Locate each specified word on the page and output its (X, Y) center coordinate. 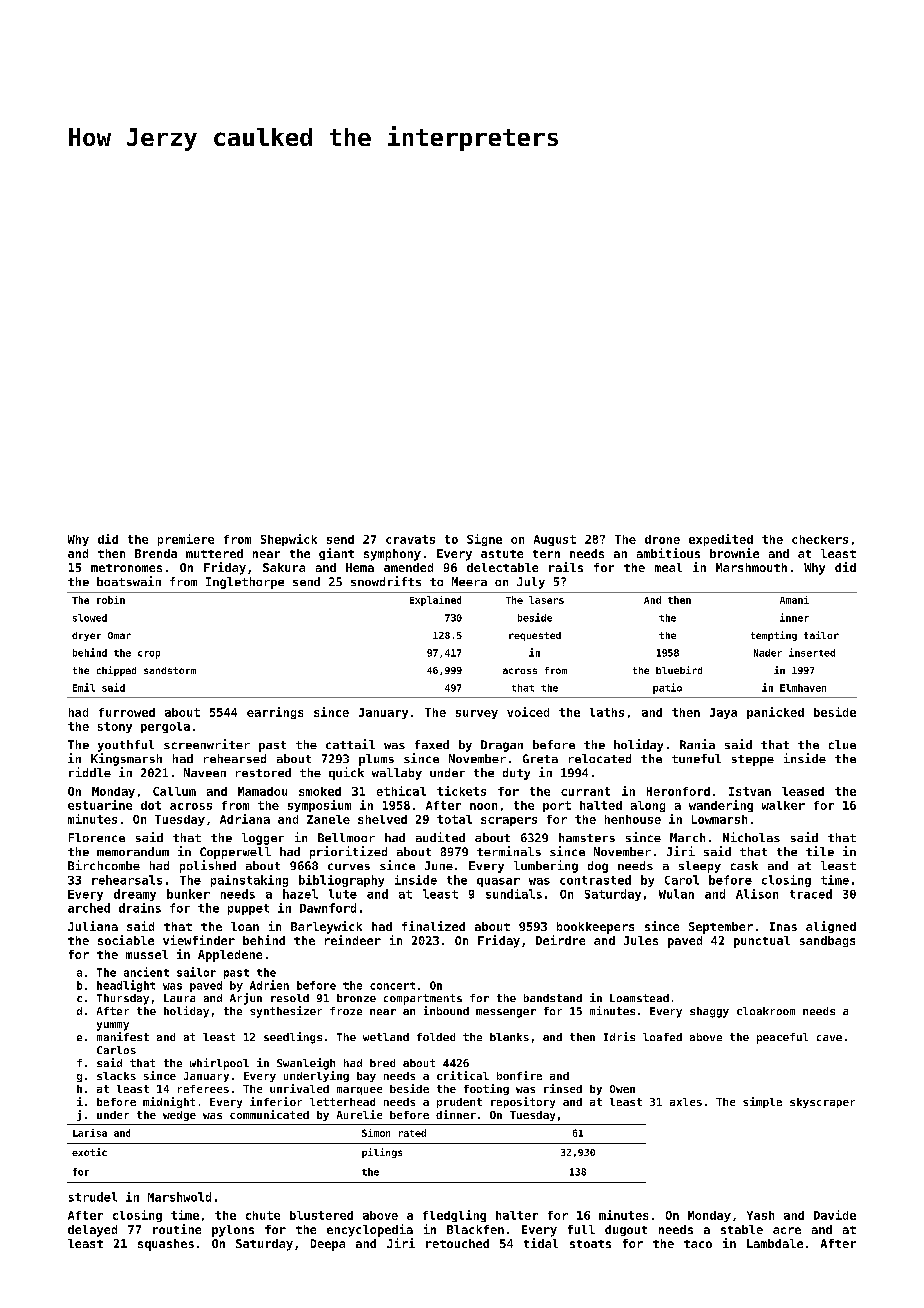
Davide (835, 1215)
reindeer (353, 940)
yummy (113, 1026)
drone (662, 539)
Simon (376, 1133)
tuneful (696, 758)
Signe (484, 540)
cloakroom (766, 1011)
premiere (186, 540)
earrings (275, 713)
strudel (93, 1197)
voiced (528, 712)
